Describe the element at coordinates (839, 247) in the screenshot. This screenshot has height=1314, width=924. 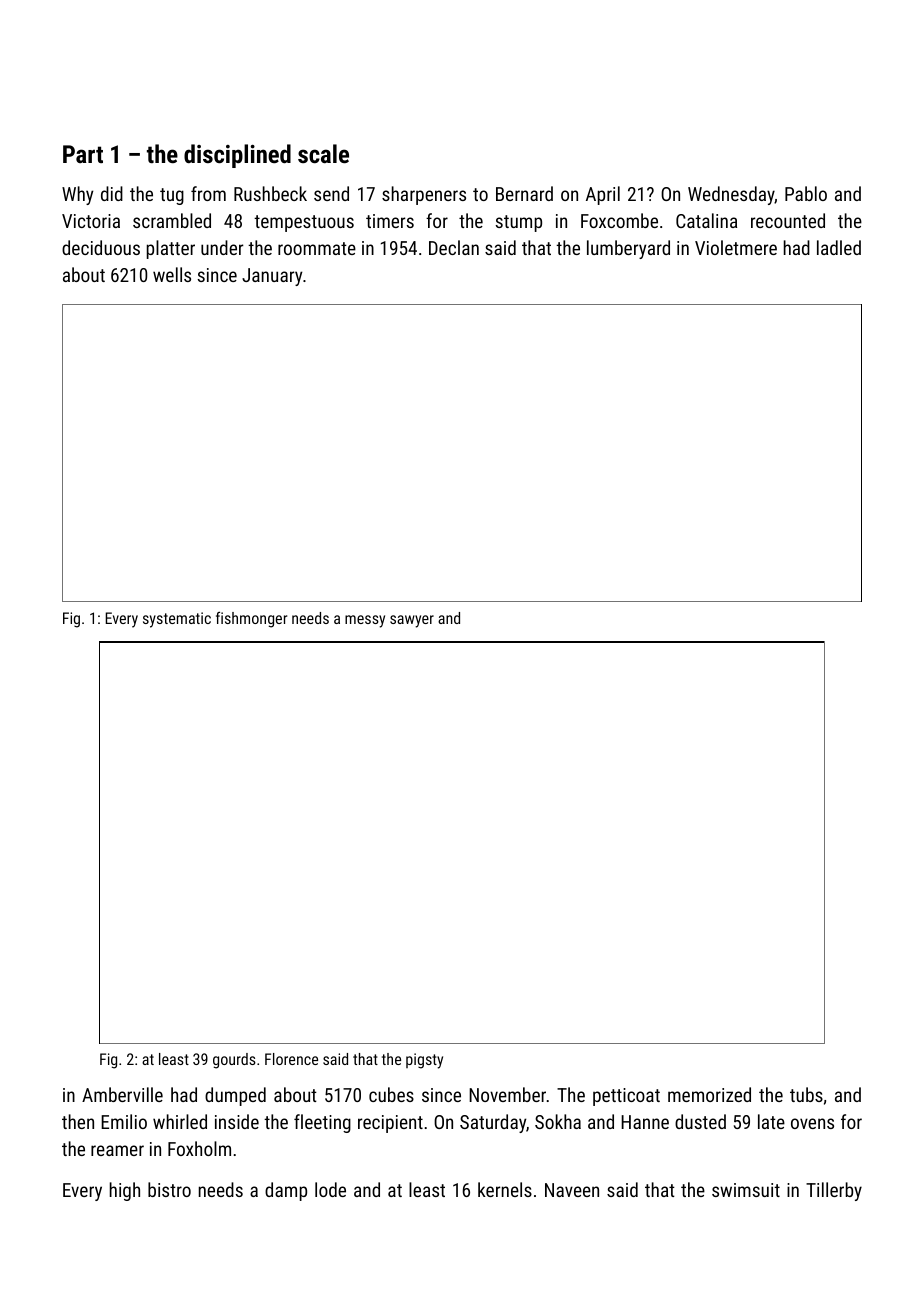
I see `ladled` at that location.
